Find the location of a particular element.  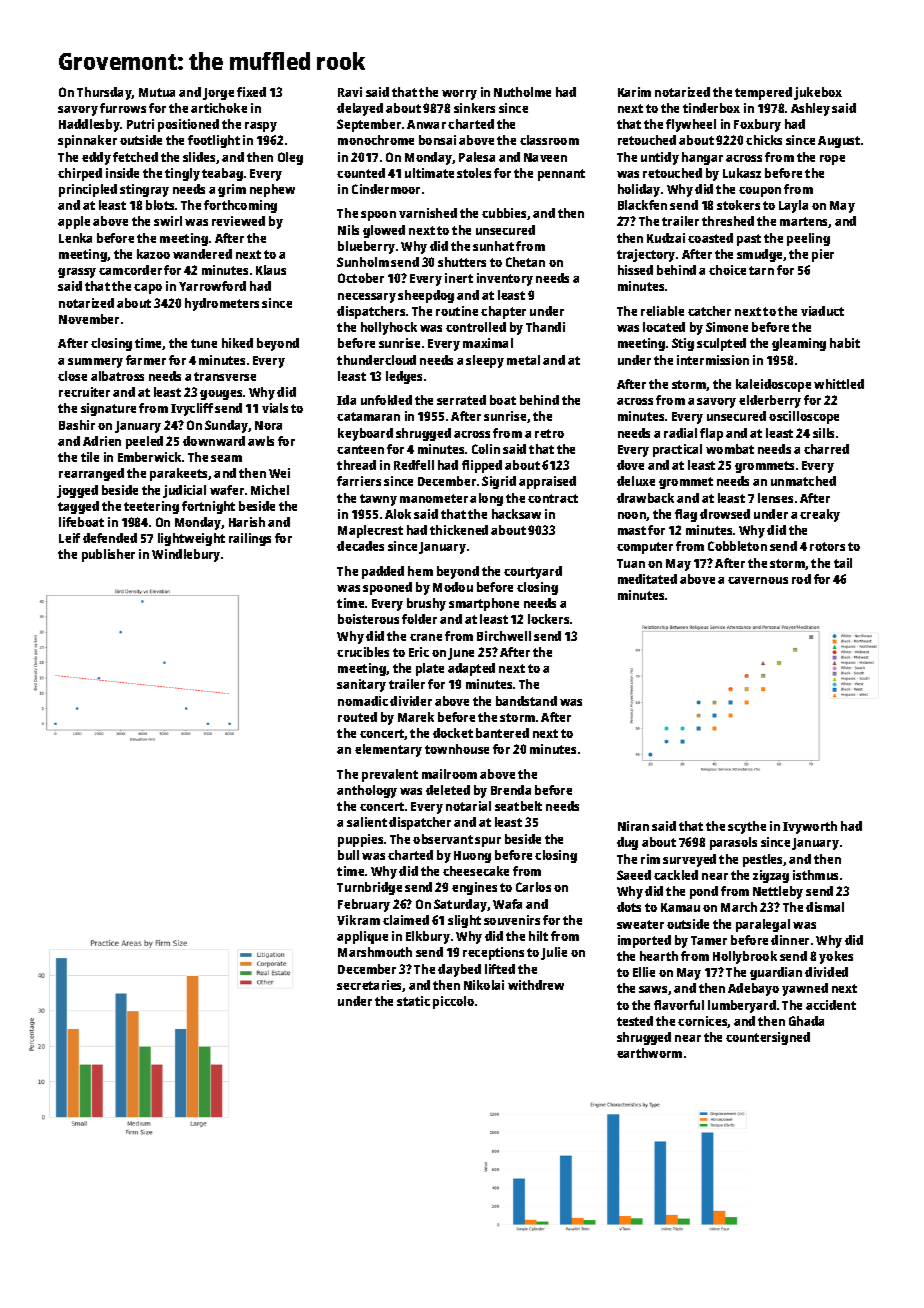

salient is located at coordinates (367, 822).
